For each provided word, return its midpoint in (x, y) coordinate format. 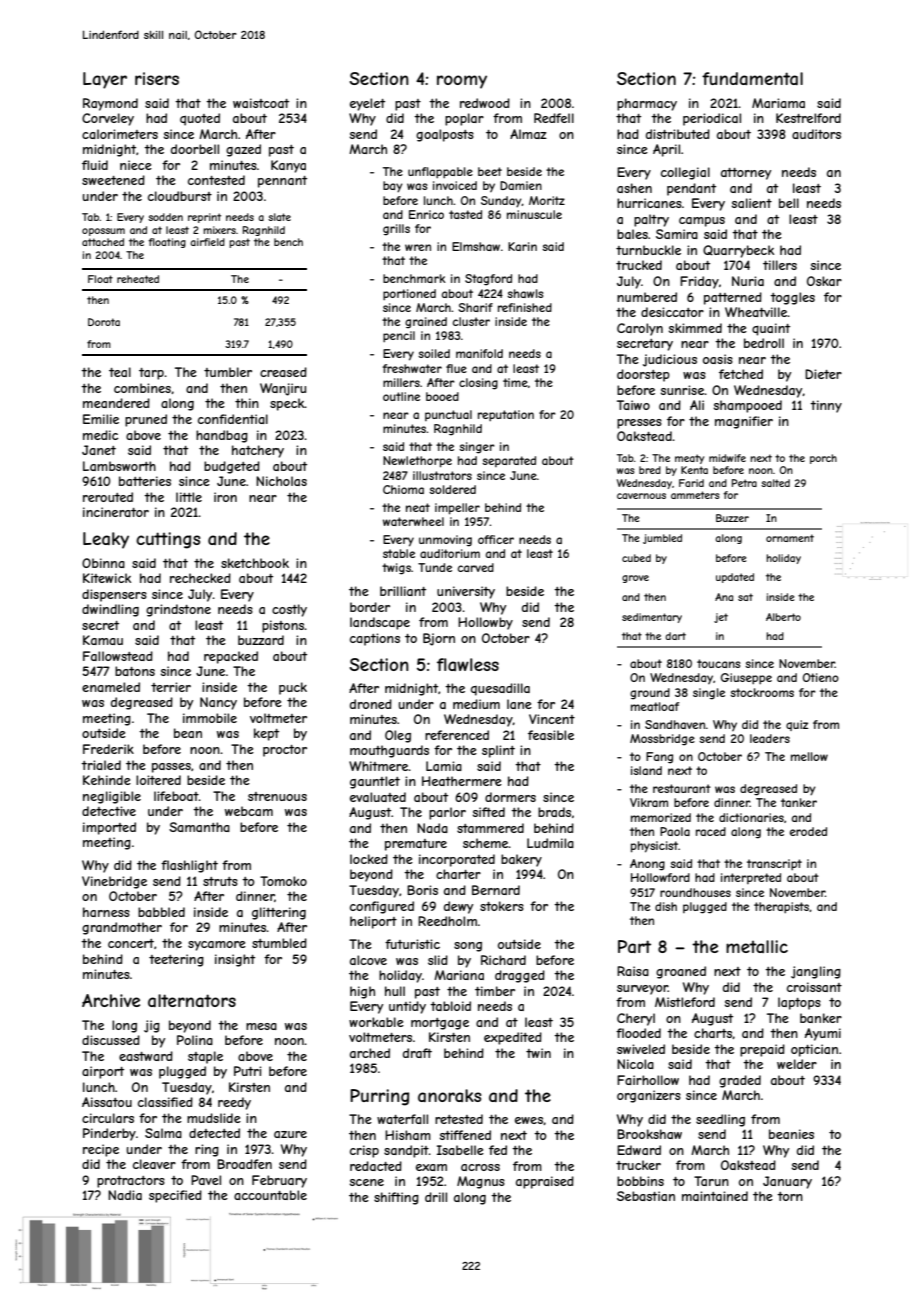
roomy (462, 82)
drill (436, 1197)
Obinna (103, 563)
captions (375, 639)
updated (735, 578)
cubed (636, 558)
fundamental (752, 78)
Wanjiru (283, 389)
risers (157, 78)
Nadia (125, 1195)
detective (109, 811)
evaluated (378, 797)
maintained (715, 1196)
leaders (770, 738)
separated (509, 461)
